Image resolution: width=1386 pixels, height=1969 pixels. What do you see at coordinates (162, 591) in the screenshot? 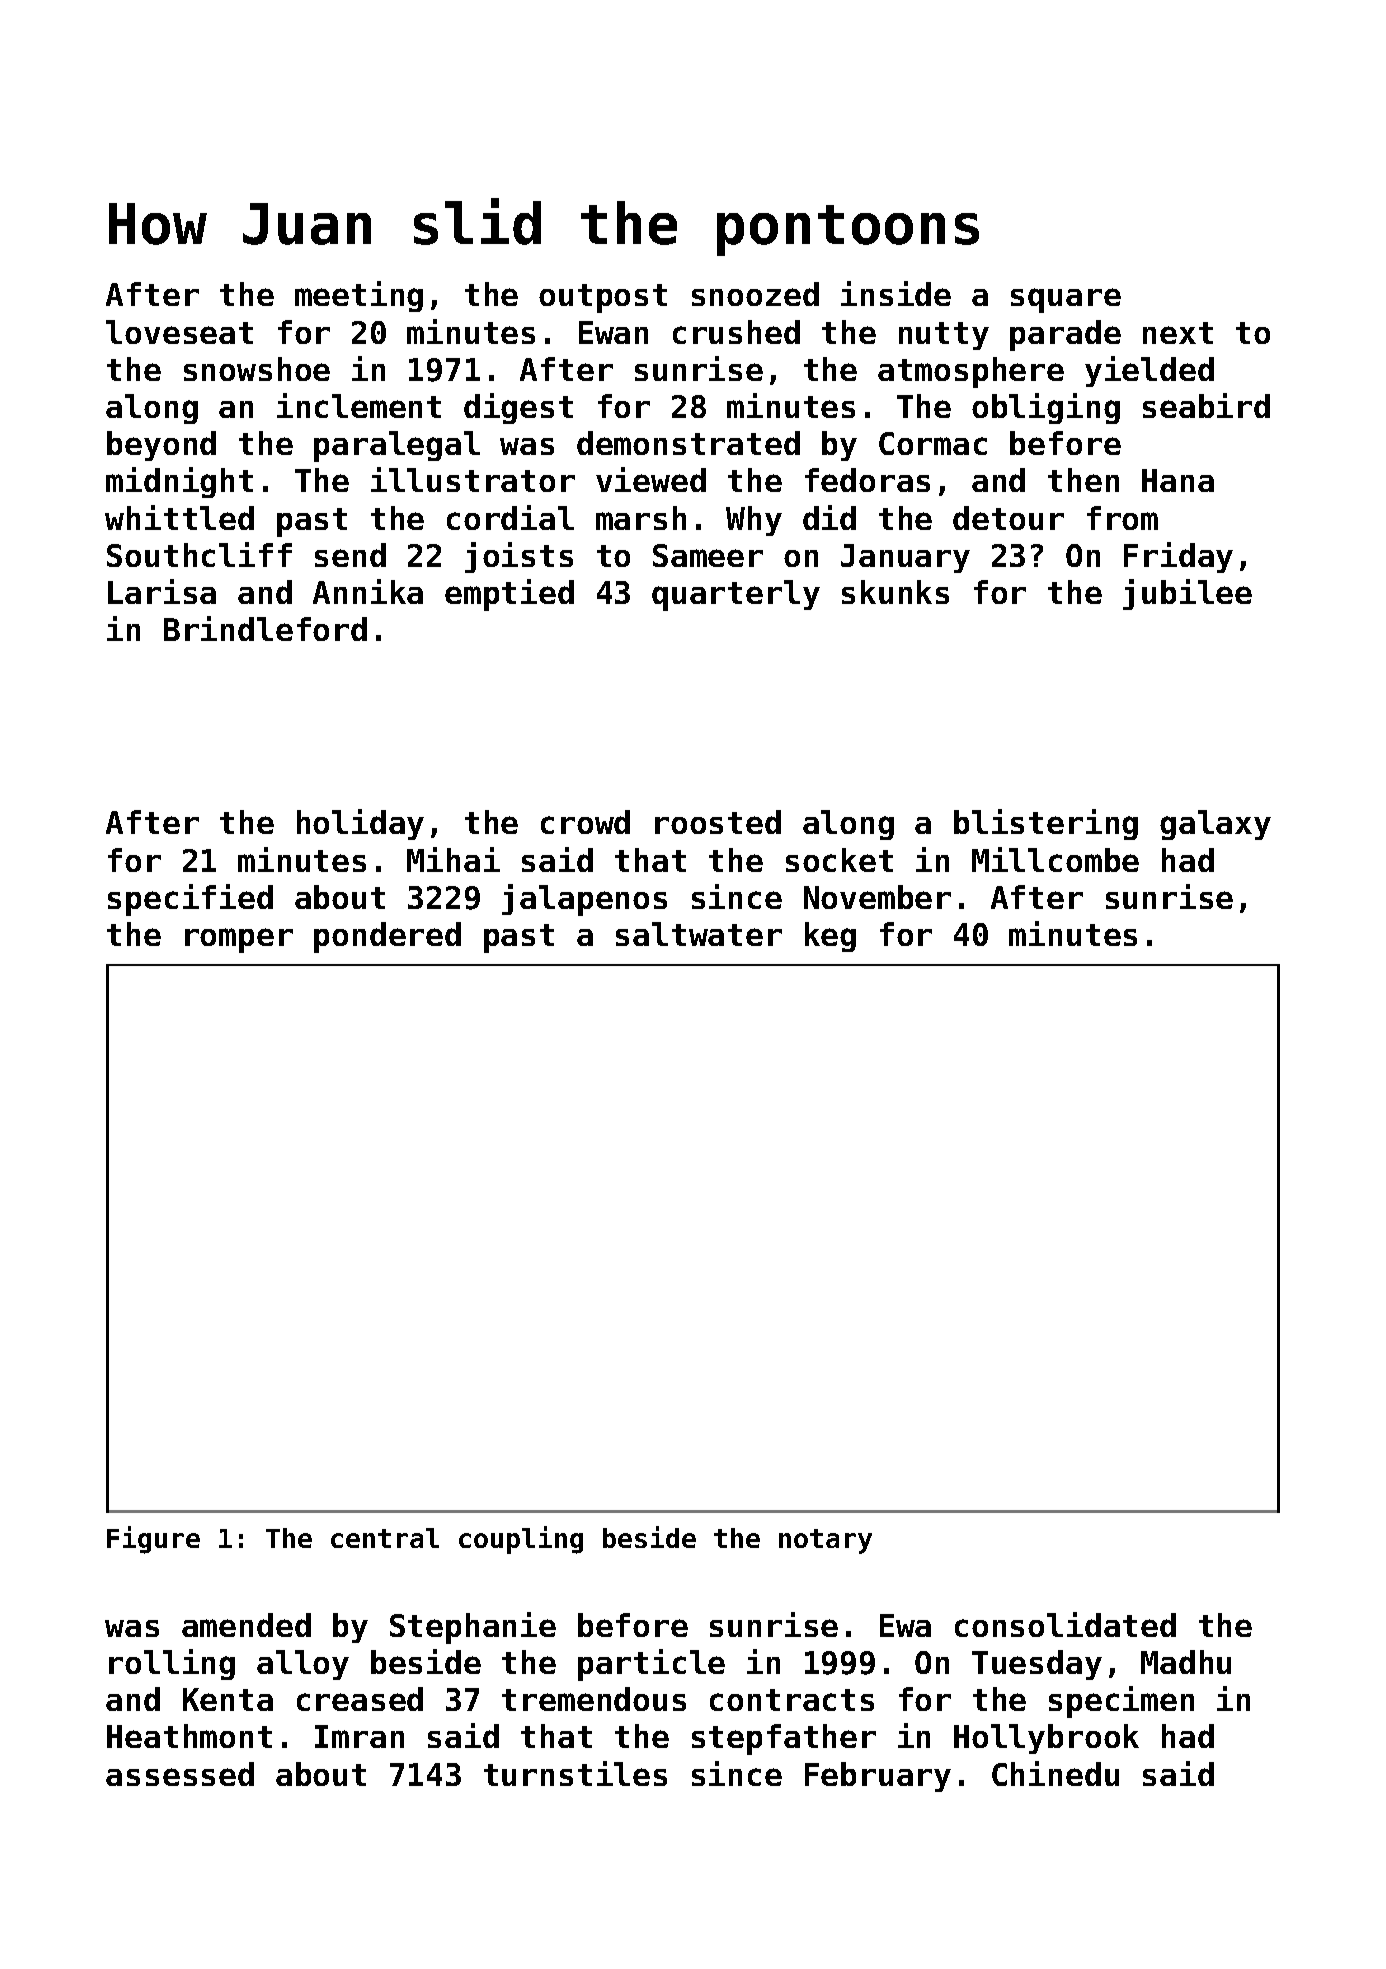
I see `Larisa` at bounding box center [162, 591].
